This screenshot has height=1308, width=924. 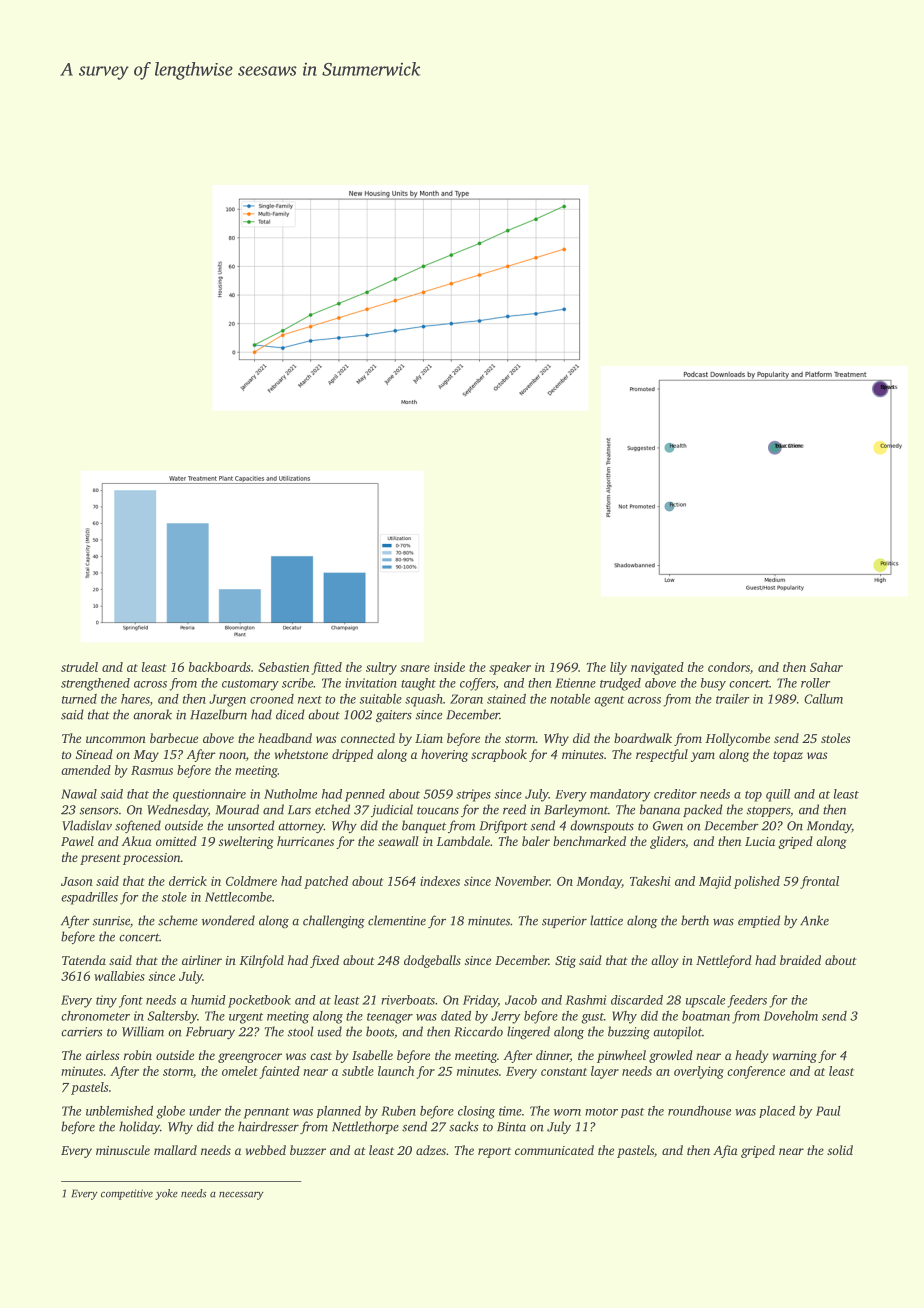 What do you see at coordinates (823, 699) in the screenshot?
I see `Callum` at bounding box center [823, 699].
